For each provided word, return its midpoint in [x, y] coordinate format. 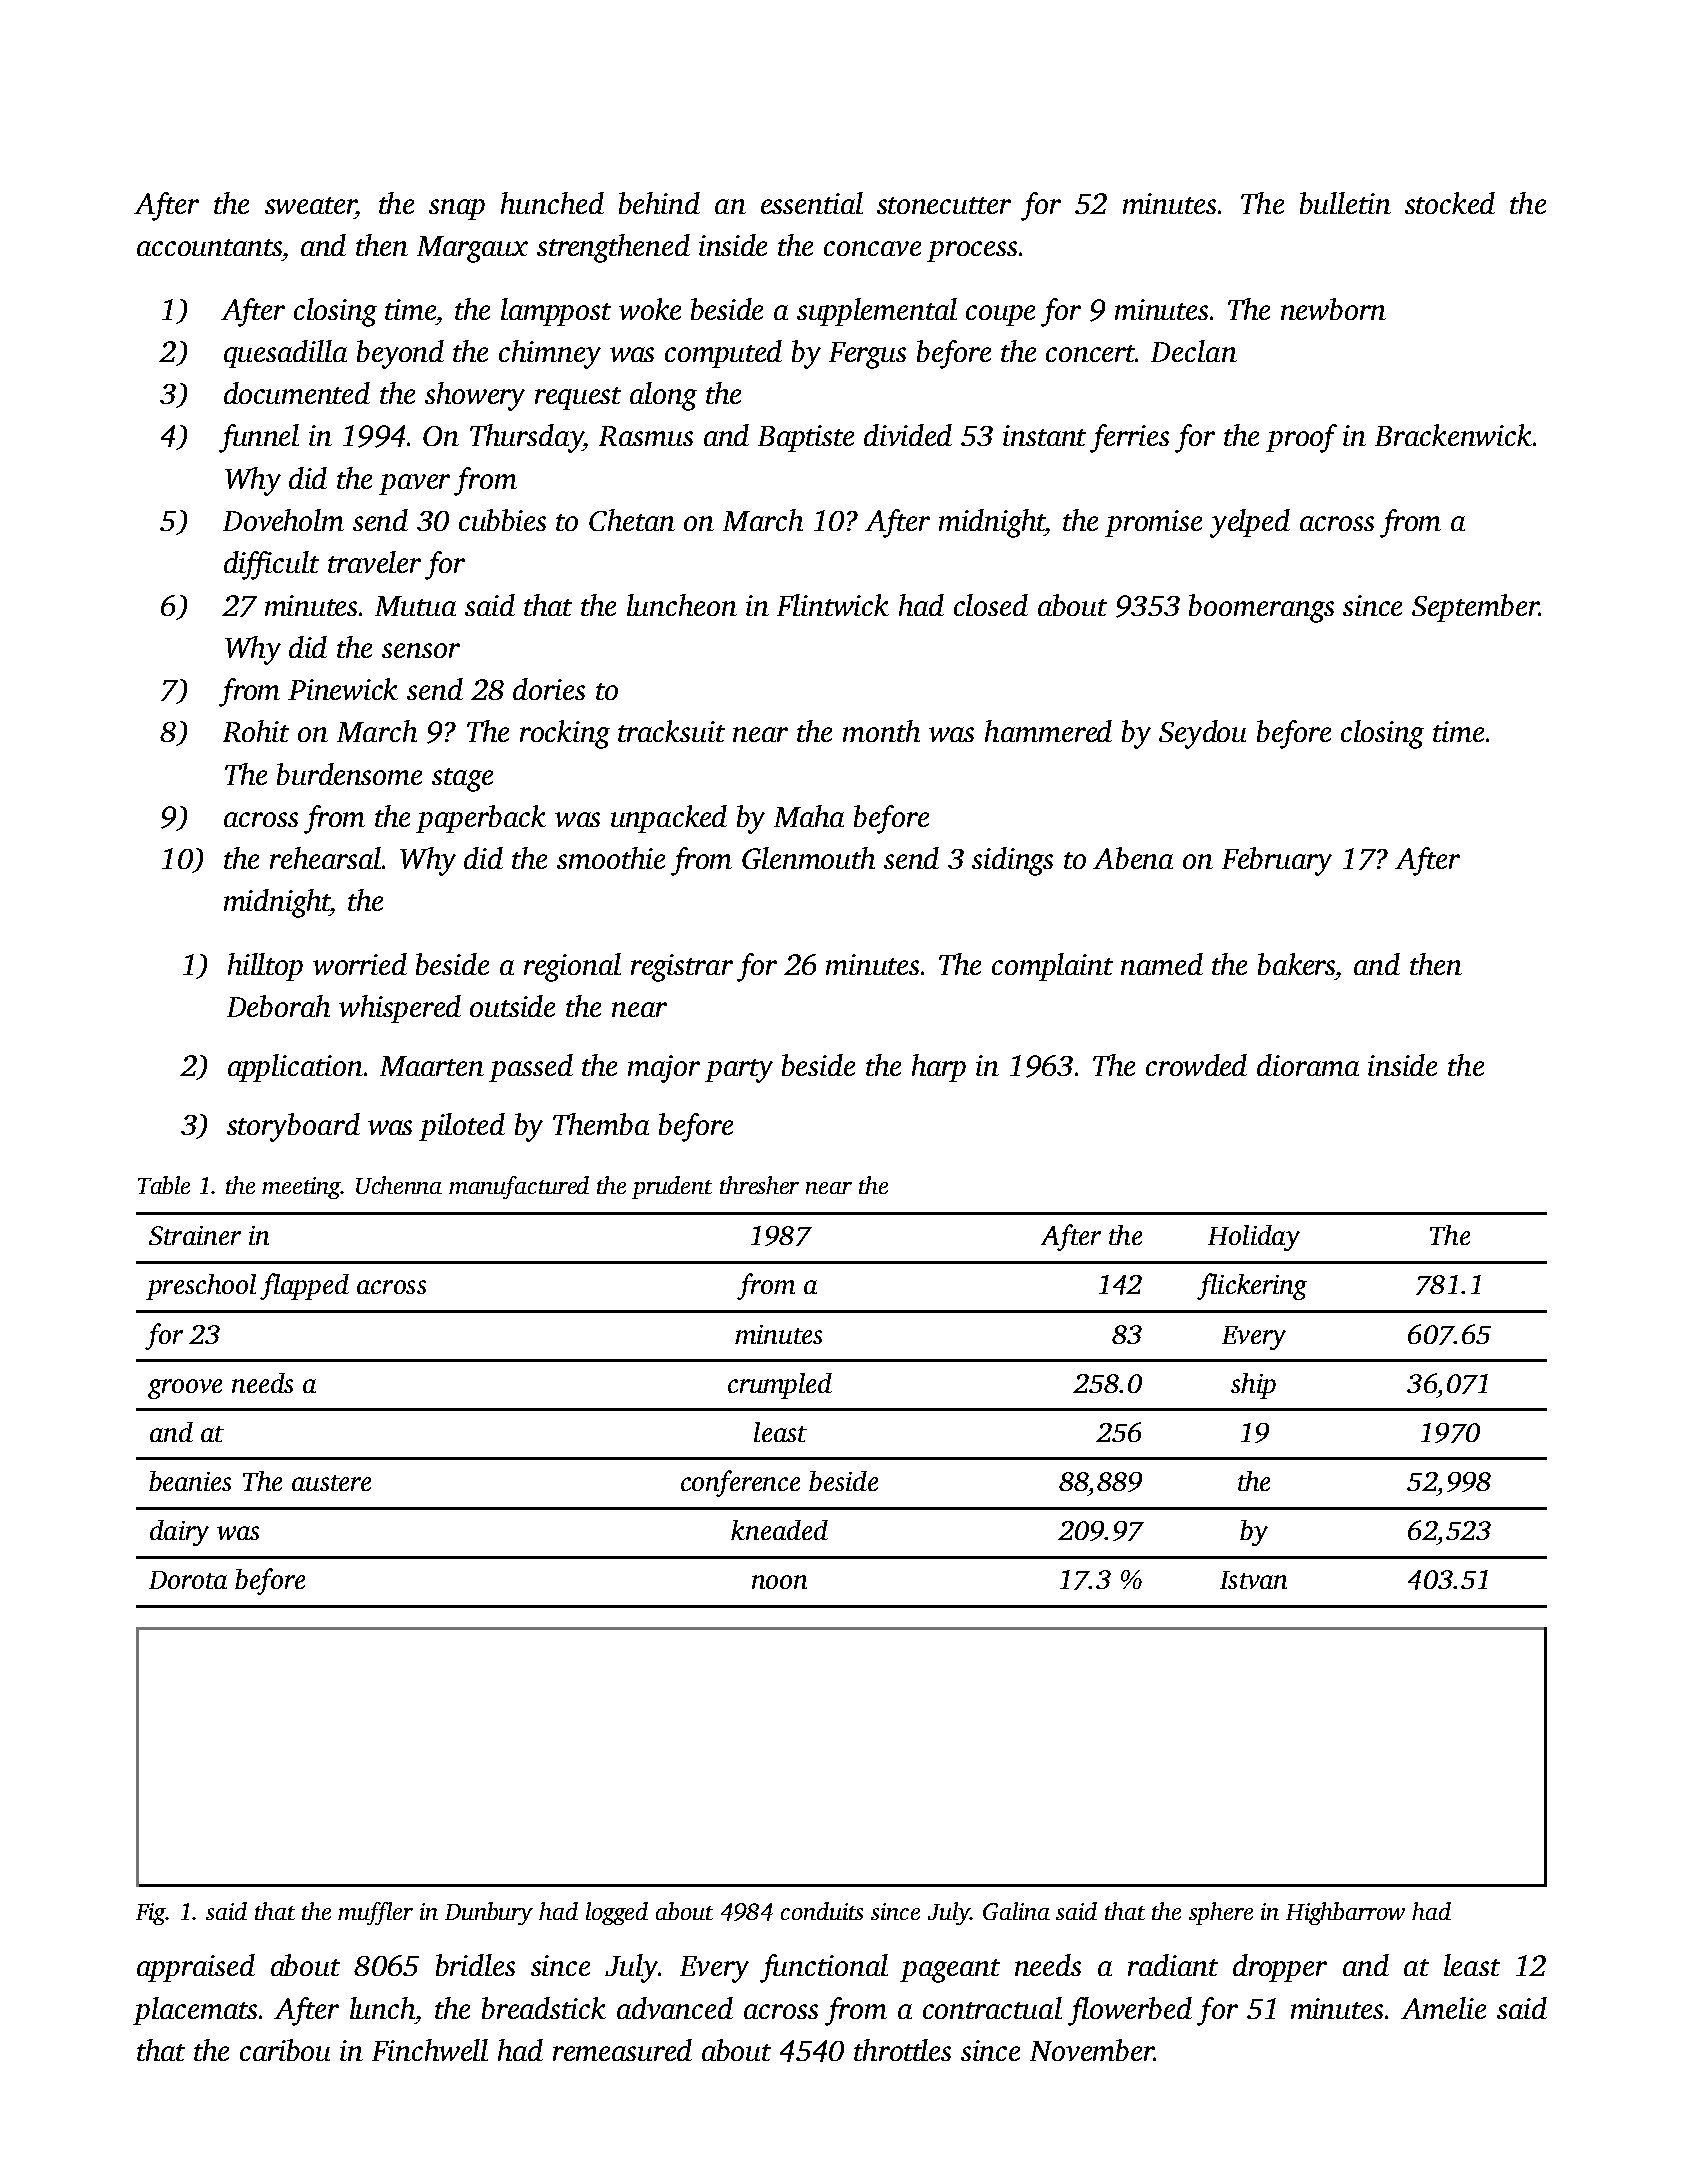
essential [812, 203]
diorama [1308, 1065]
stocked [1450, 203]
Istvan [1253, 1580]
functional [824, 1968]
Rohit [256, 731]
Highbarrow [1345, 1913]
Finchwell [430, 2050]
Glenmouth [808, 858]
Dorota [188, 1580]
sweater [310, 205]
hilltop [265, 967]
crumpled [780, 1386]
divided [908, 435]
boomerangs [1261, 608]
